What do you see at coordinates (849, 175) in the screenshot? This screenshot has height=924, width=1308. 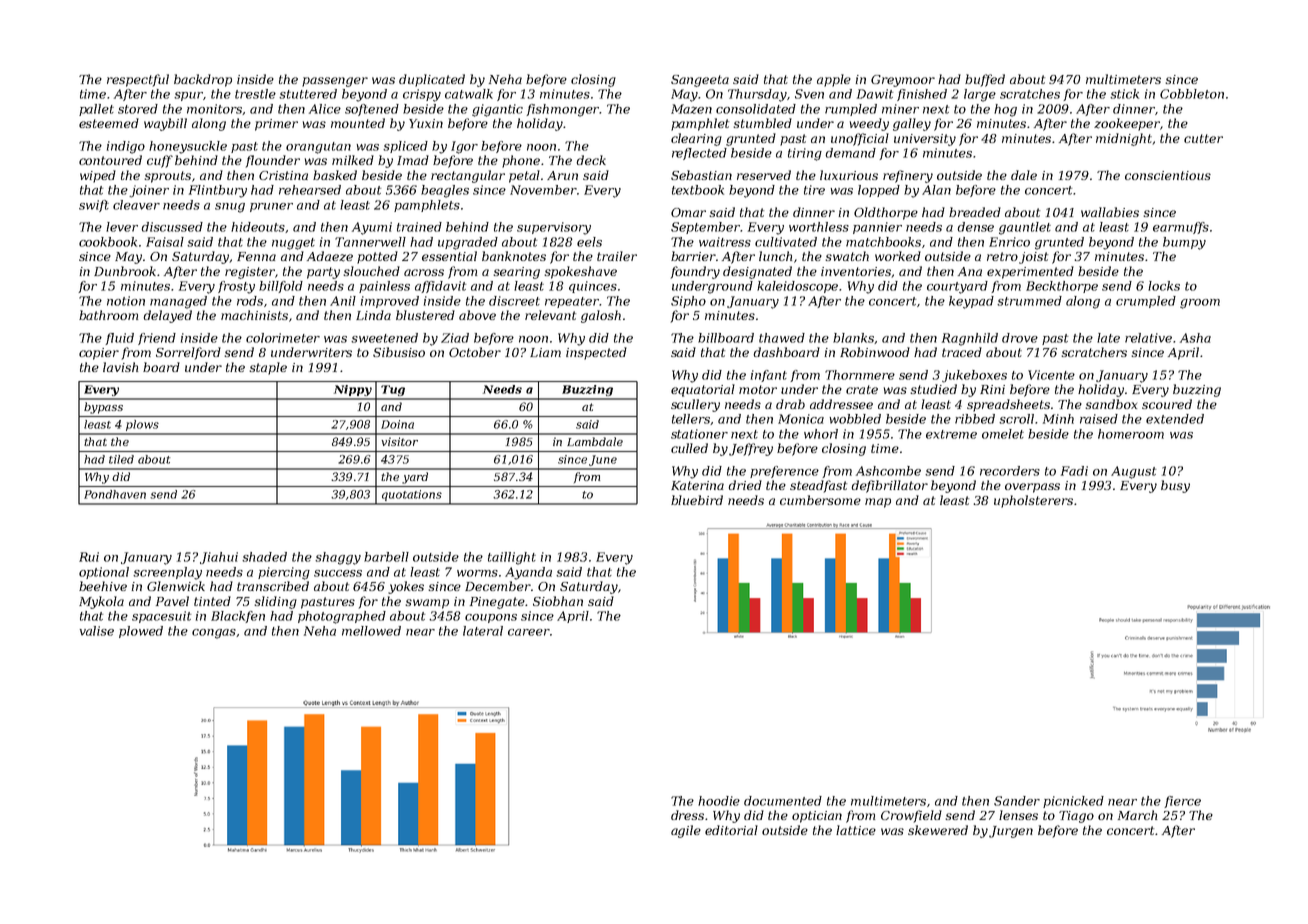 I see `luxurious` at bounding box center [849, 175].
